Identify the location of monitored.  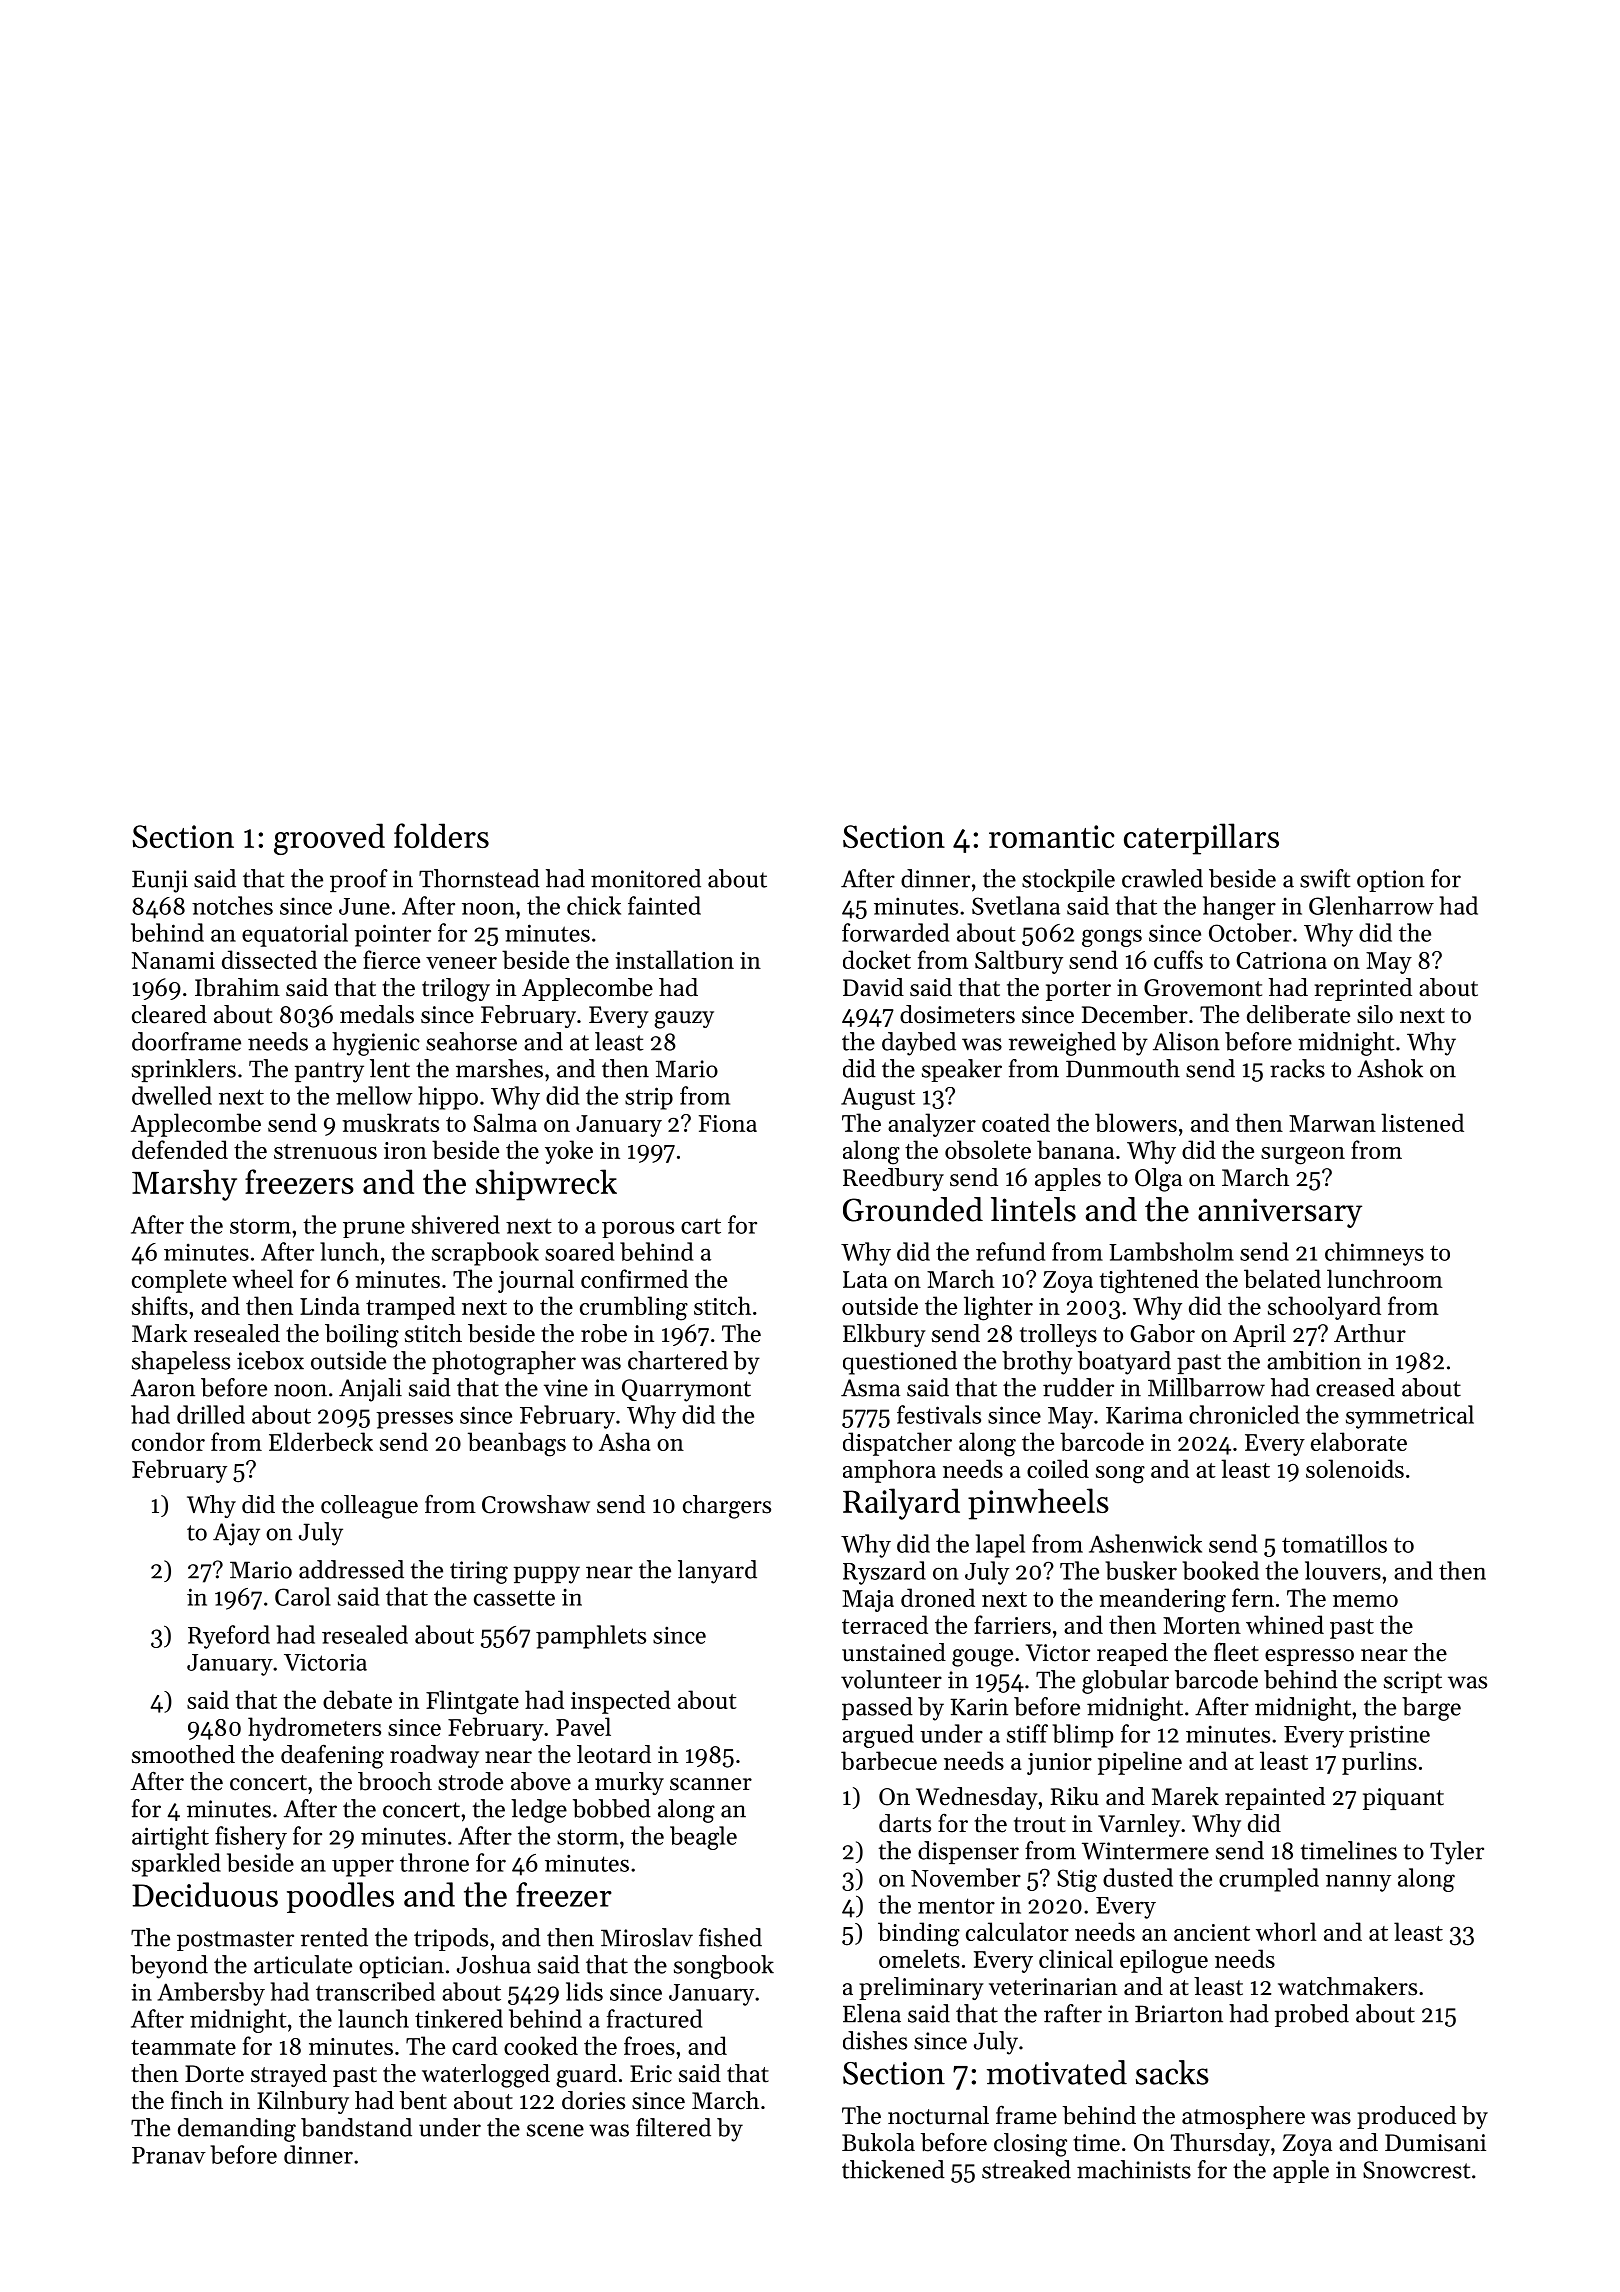
(646, 878).
